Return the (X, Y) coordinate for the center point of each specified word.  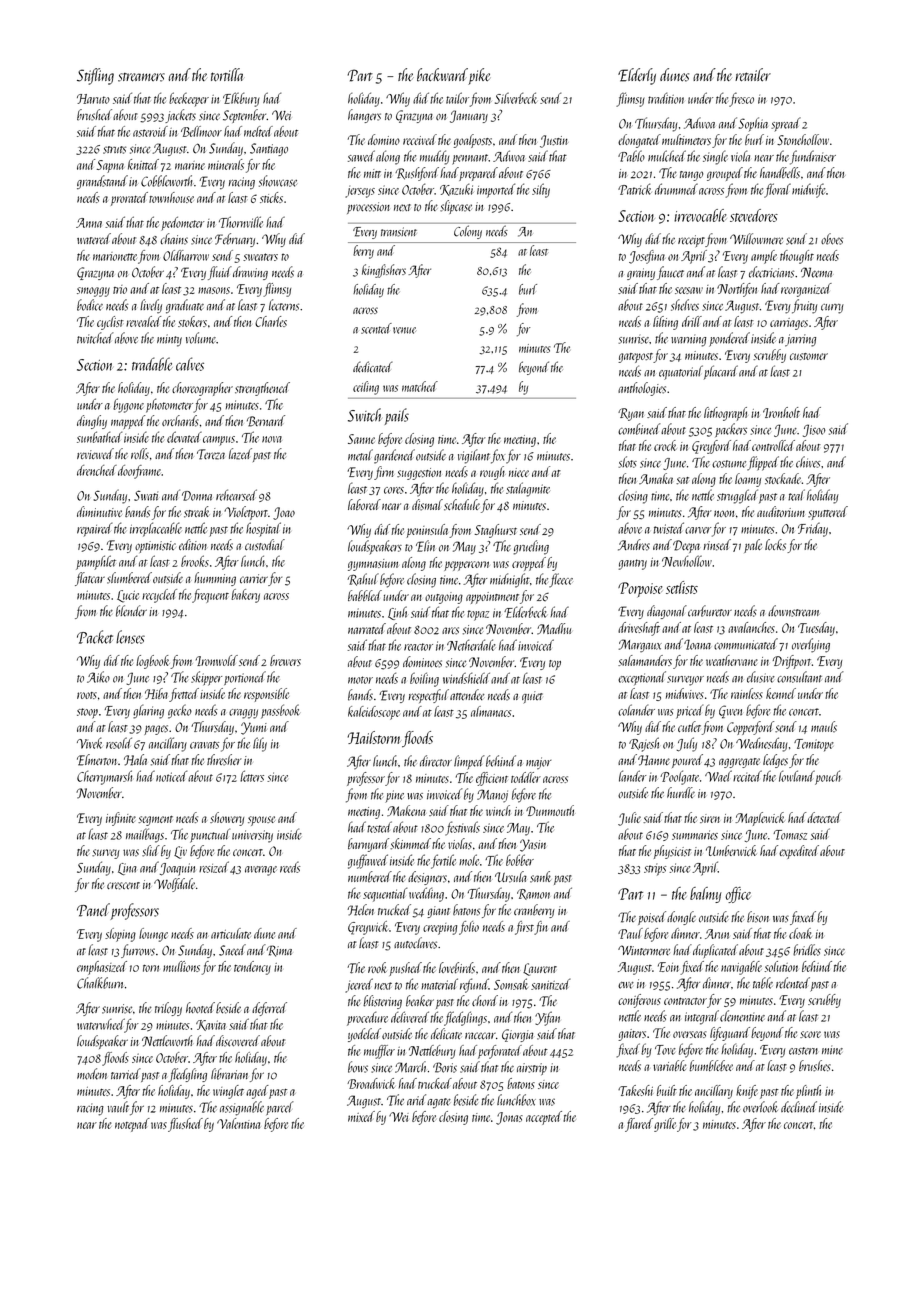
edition (193, 544)
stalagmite (528, 489)
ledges (775, 761)
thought (797, 257)
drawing (250, 273)
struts (114, 150)
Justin (554, 141)
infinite (121, 819)
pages (156, 730)
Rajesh (644, 744)
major (538, 763)
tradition (666, 98)
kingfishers (384, 271)
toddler (526, 777)
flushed (185, 1125)
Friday (813, 529)
